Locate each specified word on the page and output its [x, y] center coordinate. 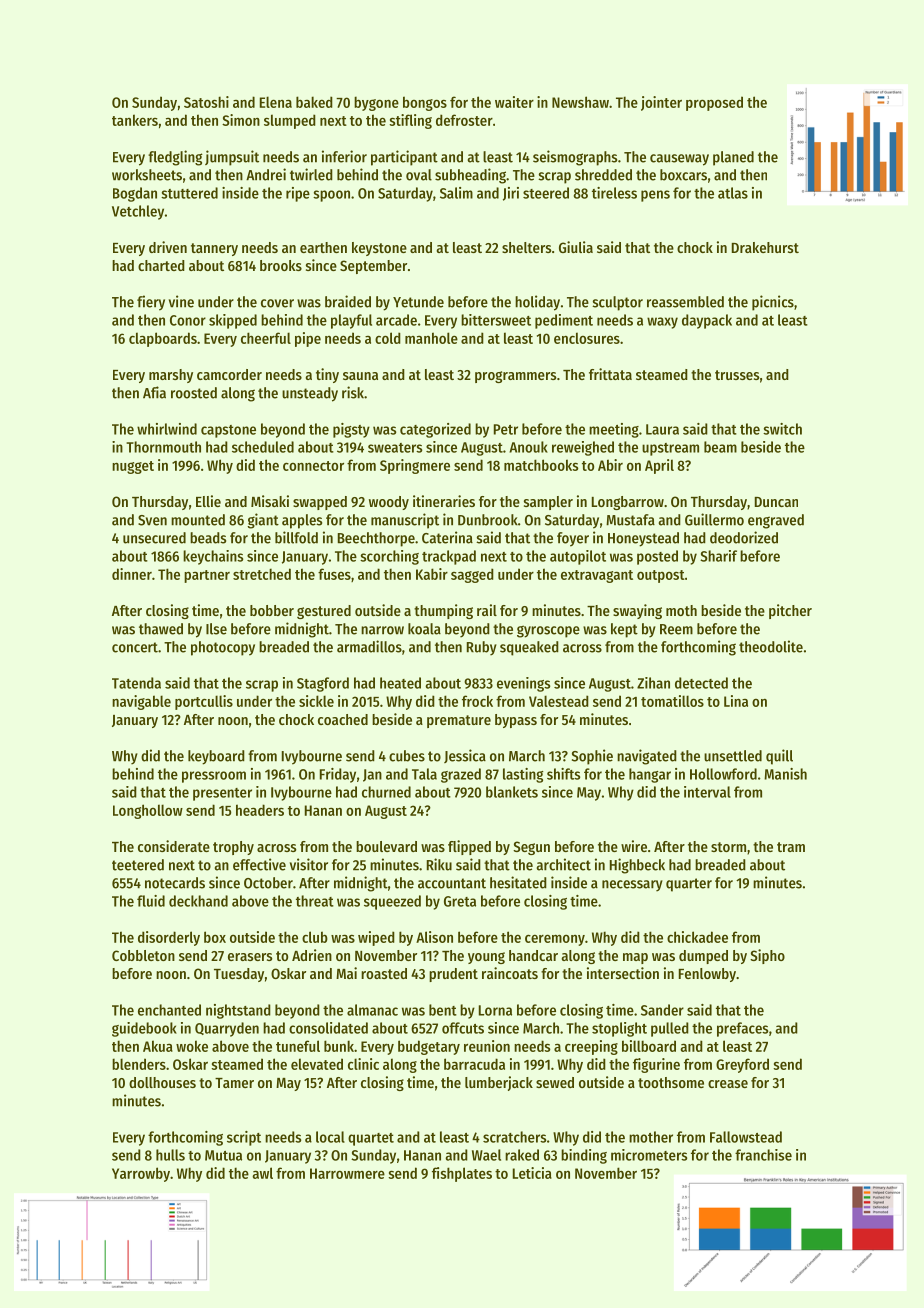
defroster [464, 120]
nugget [133, 467]
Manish [785, 774]
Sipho [767, 956]
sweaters [395, 448]
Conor [188, 320]
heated [400, 683]
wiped [376, 938]
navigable [141, 702]
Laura [662, 429]
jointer [661, 103]
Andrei [266, 174]
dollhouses [162, 1082]
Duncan [776, 502]
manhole [431, 338]
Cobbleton [143, 955]
